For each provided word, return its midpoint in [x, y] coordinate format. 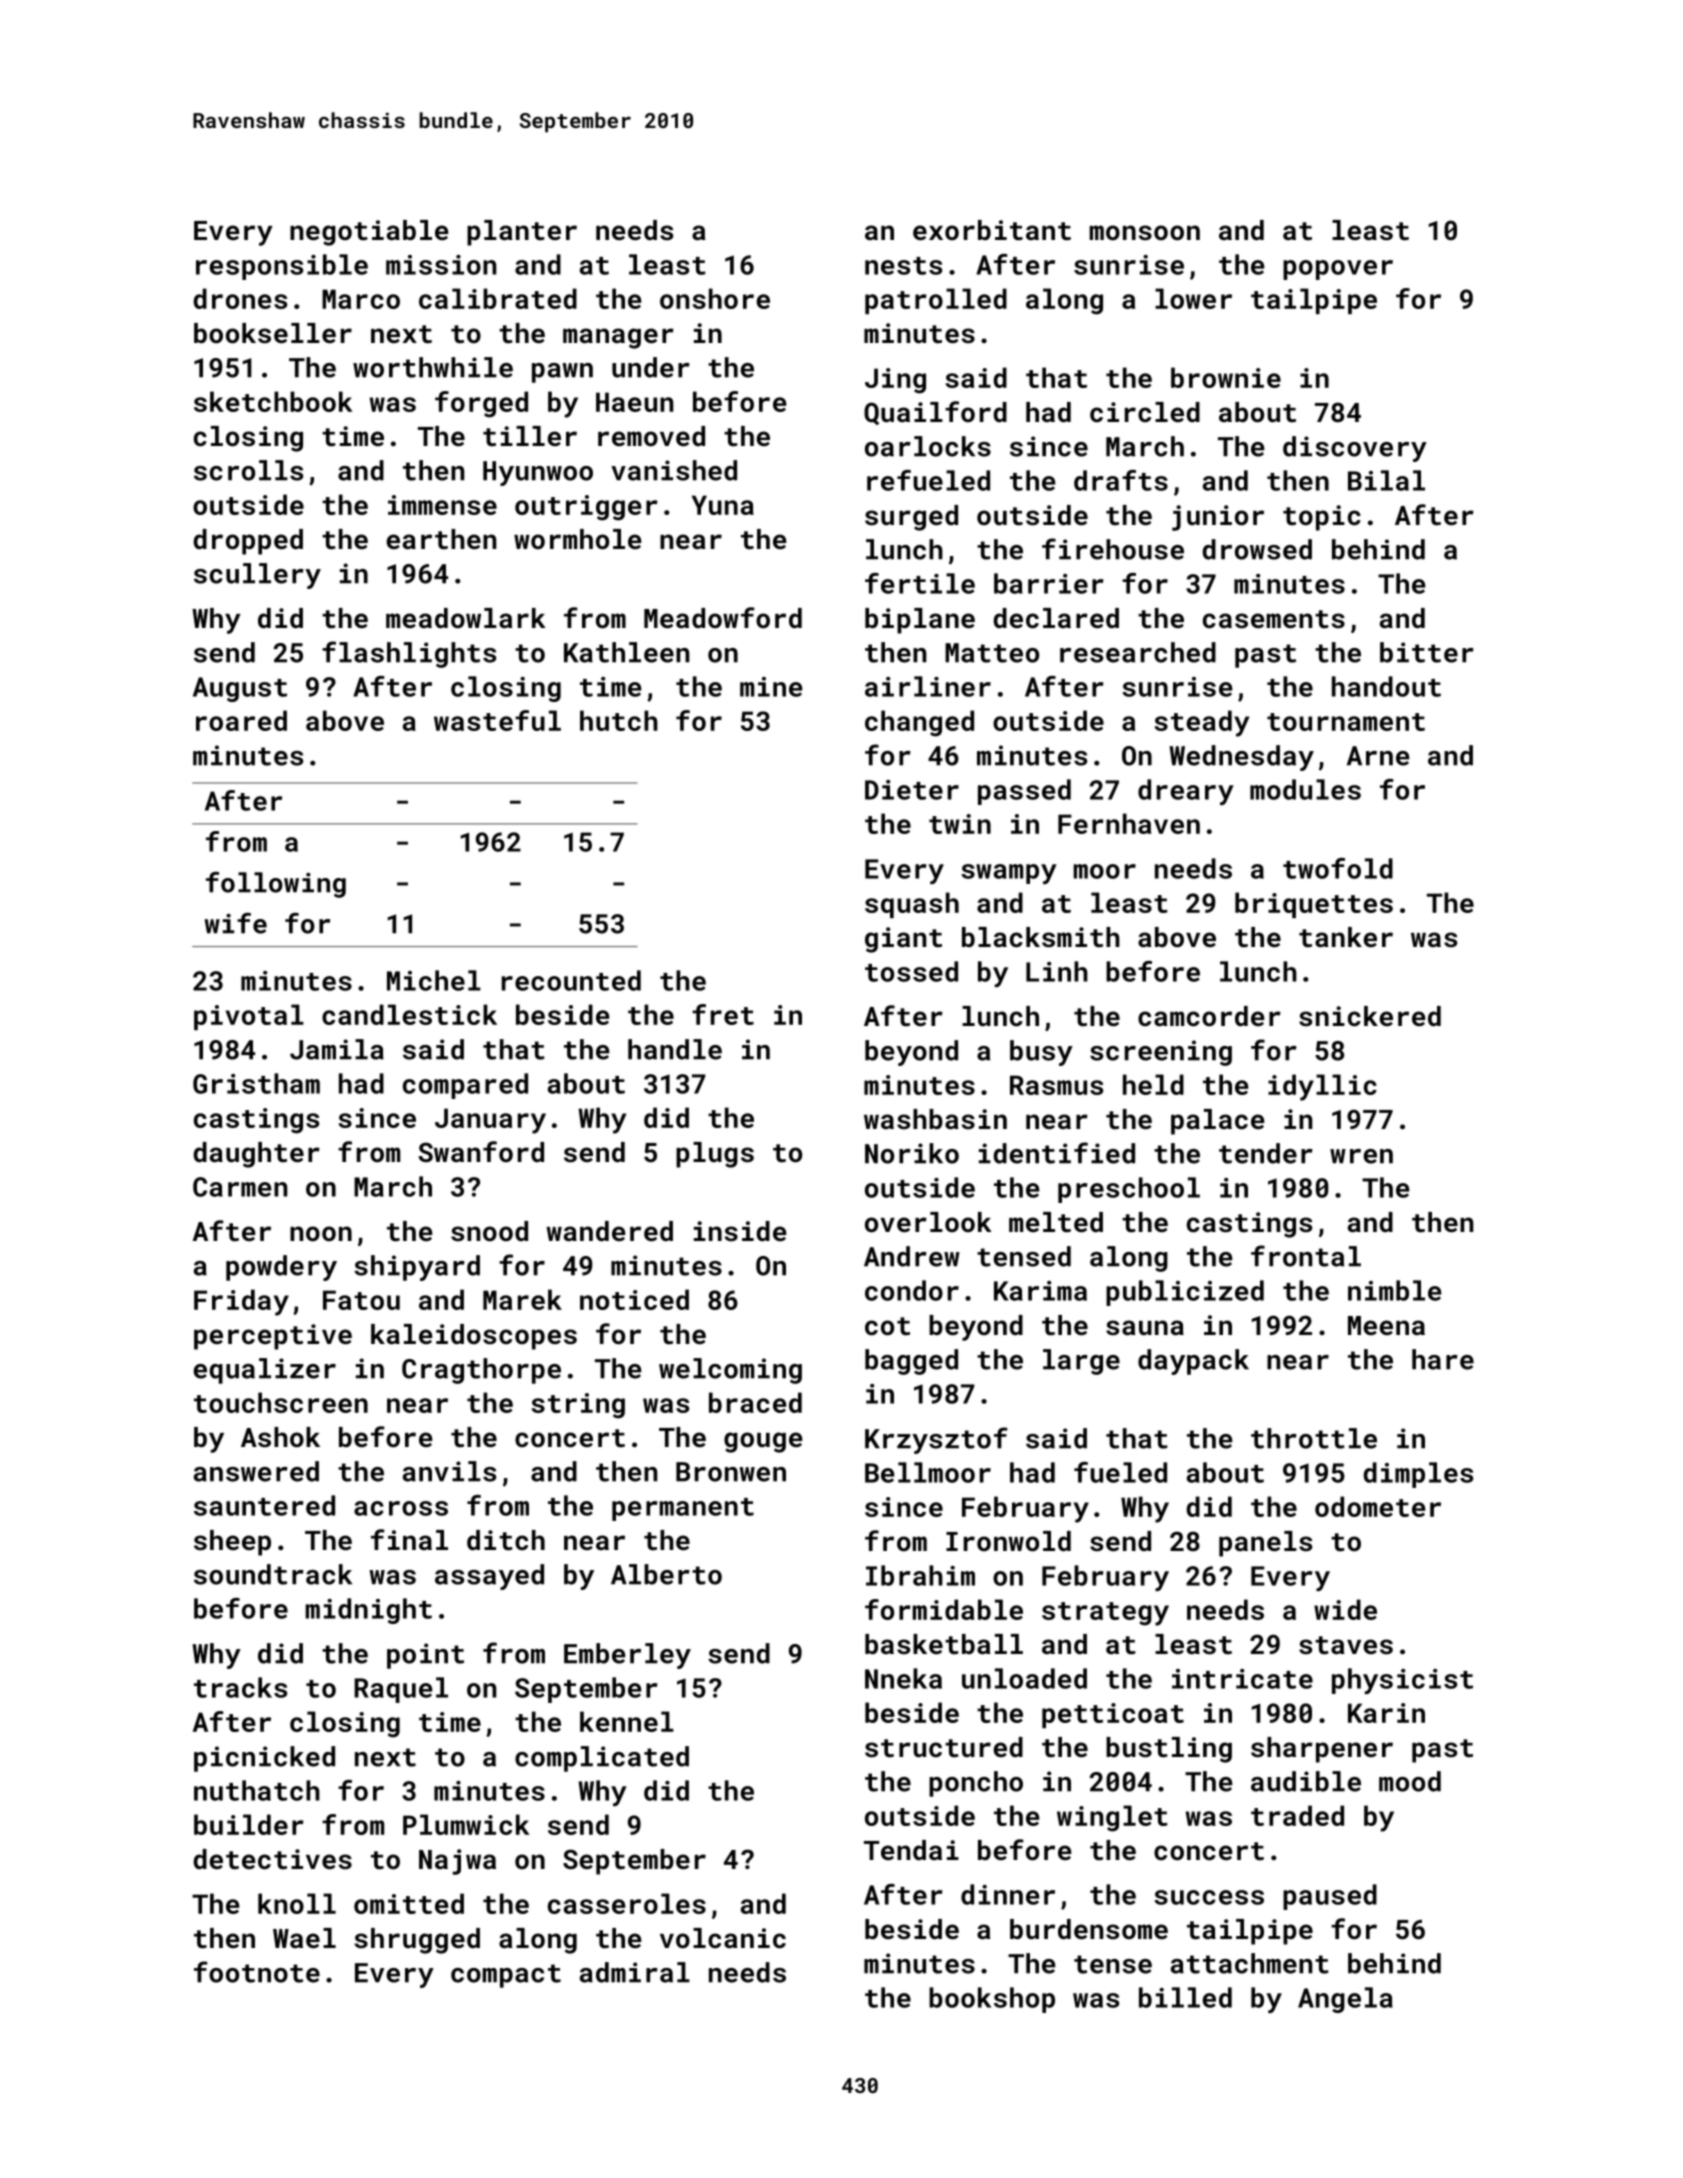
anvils [449, 1471]
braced [755, 1402]
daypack [1193, 1362]
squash [912, 905]
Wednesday [1241, 758]
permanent [683, 1509]
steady [1201, 723]
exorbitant [992, 230]
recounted [571, 980]
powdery [281, 1268]
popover [1338, 270]
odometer [1378, 1506]
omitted [409, 1903]
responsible [282, 267]
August [240, 689]
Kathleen [626, 652]
